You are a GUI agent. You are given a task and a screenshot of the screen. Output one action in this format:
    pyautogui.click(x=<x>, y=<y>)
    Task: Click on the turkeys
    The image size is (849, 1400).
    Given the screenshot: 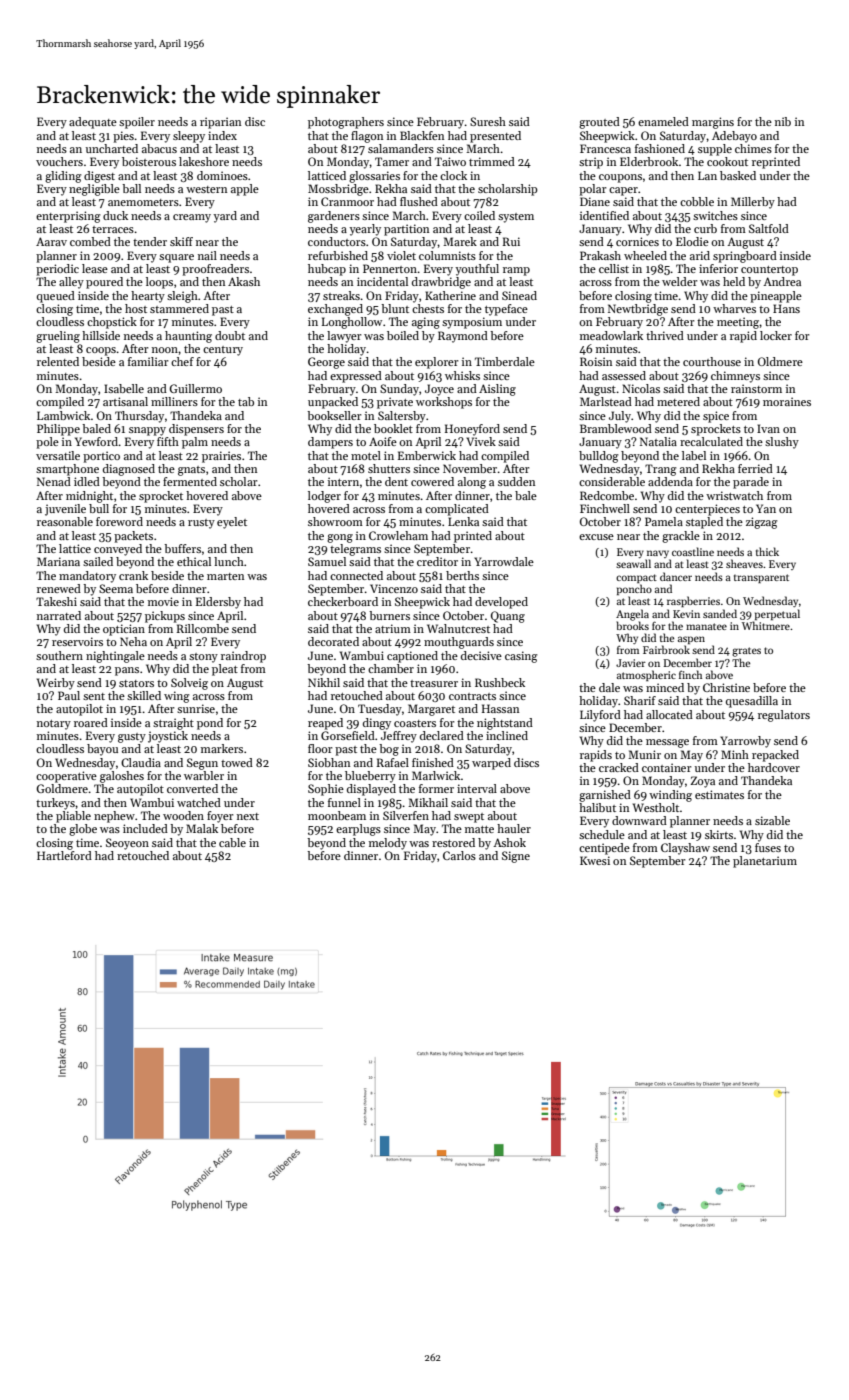 What is the action you would take?
    pyautogui.click(x=55, y=804)
